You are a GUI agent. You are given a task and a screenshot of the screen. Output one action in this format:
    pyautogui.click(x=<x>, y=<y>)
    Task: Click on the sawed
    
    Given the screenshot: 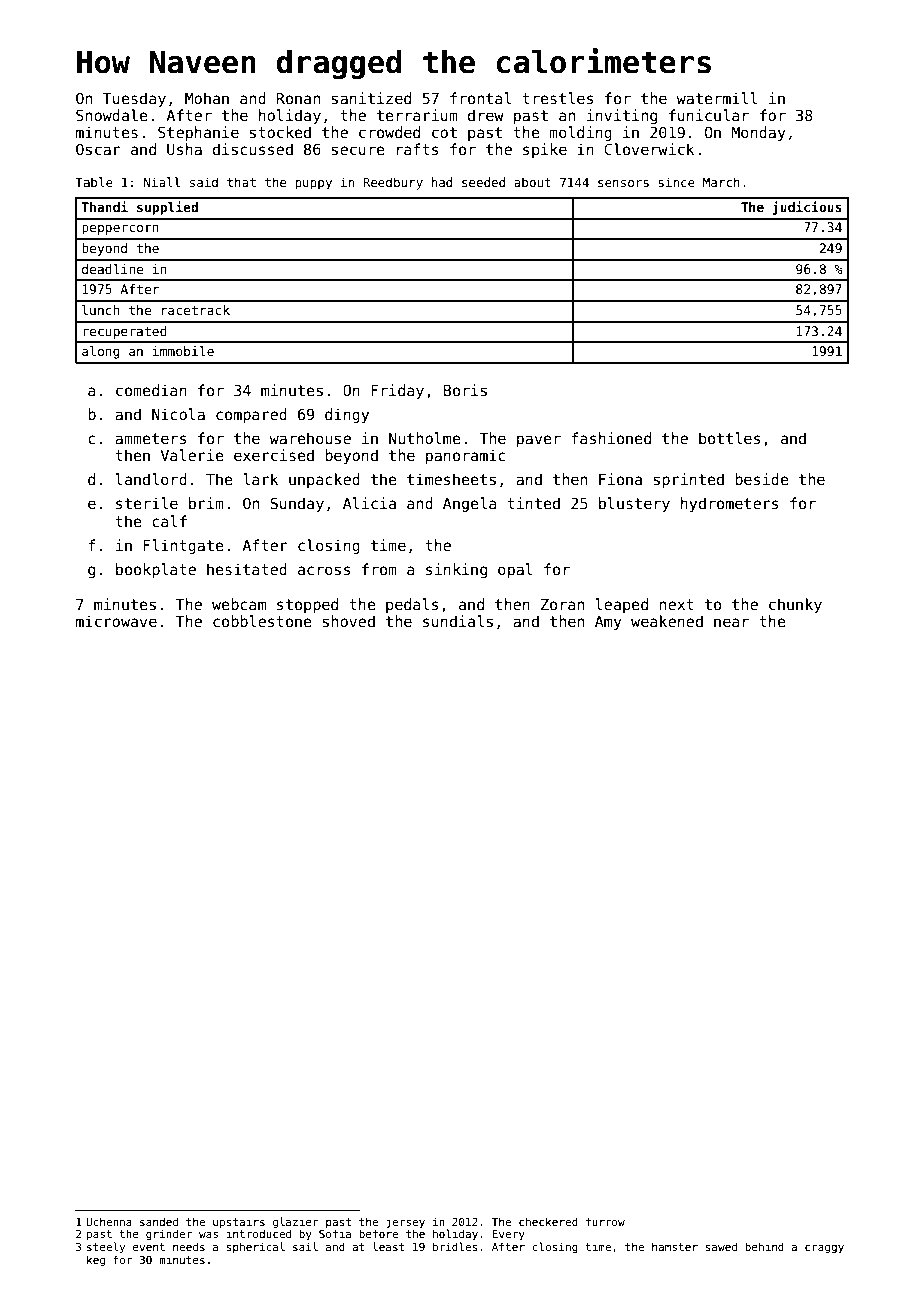 What is the action you would take?
    pyautogui.click(x=721, y=1246)
